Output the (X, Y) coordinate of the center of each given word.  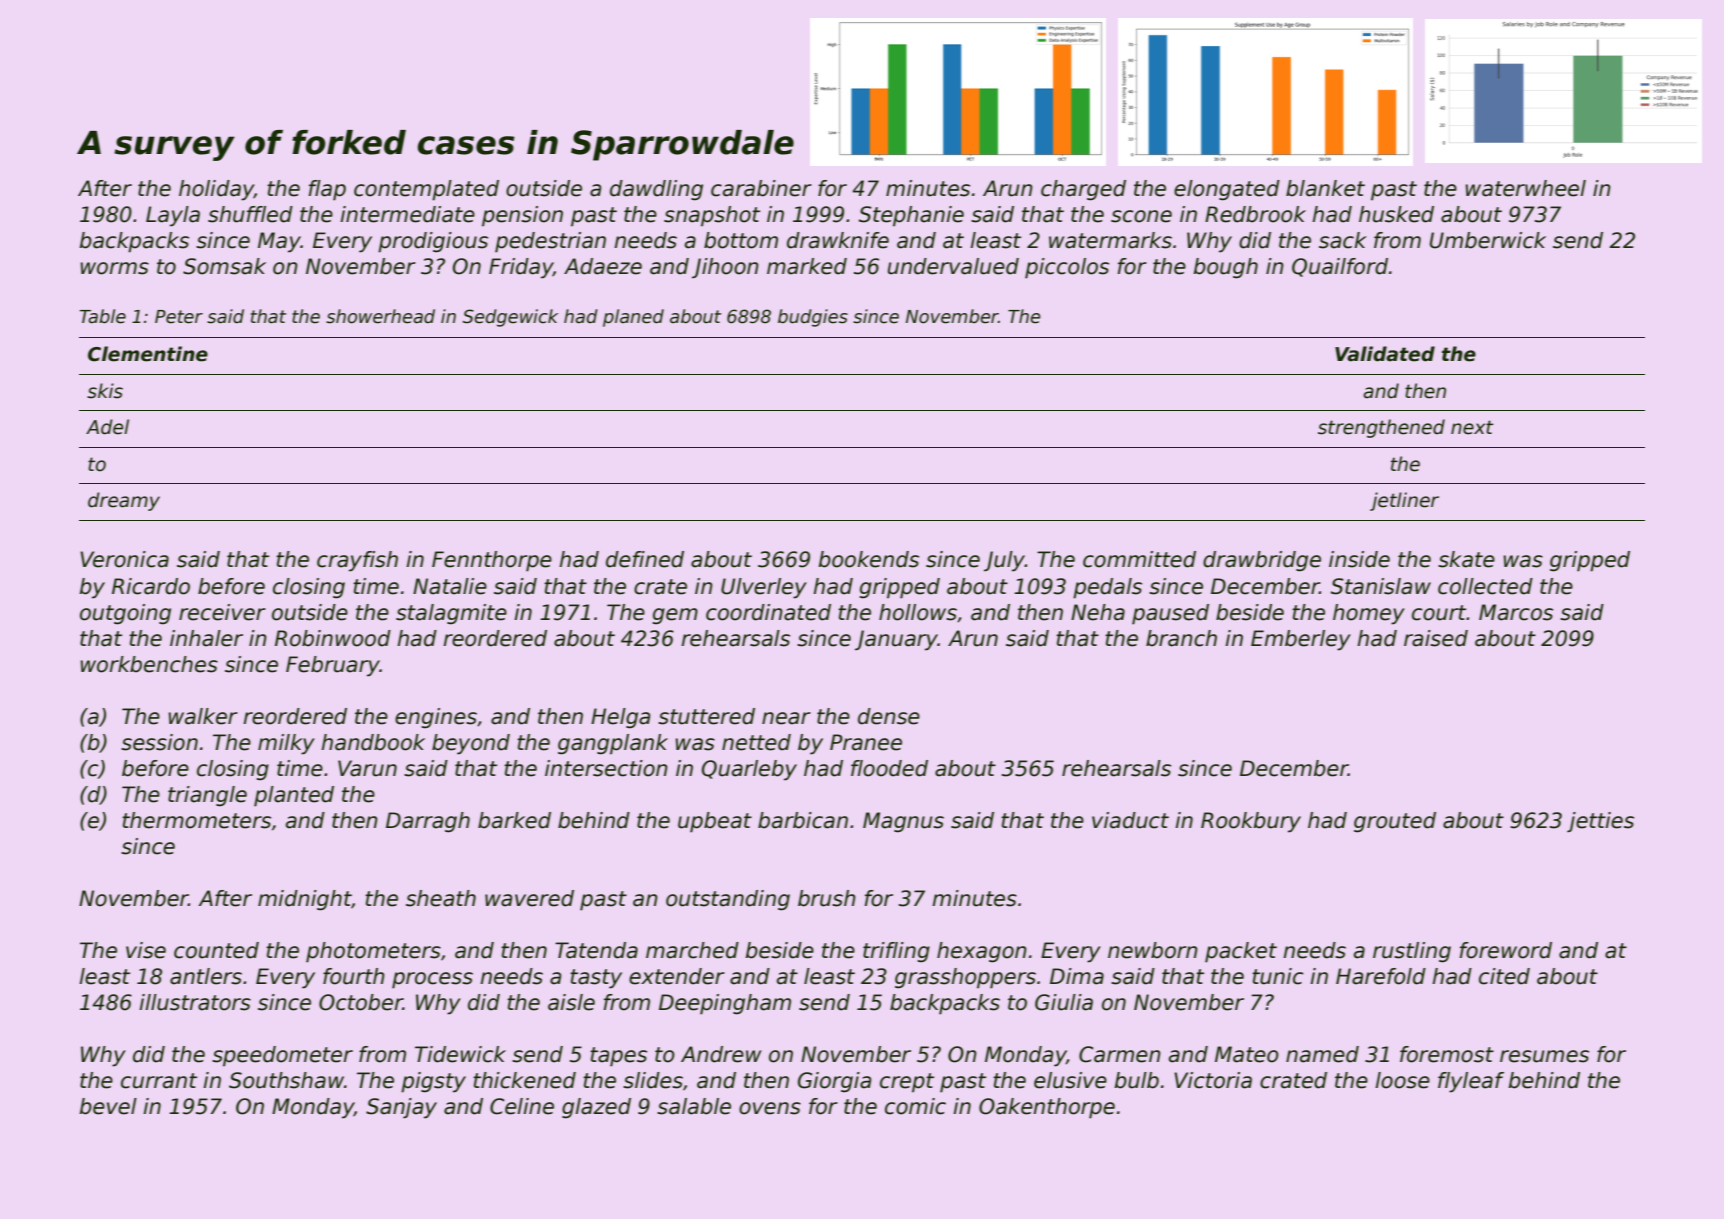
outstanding (728, 900)
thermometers (196, 820)
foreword (1506, 950)
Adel (107, 427)
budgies (813, 318)
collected (1485, 586)
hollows (918, 612)
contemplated (426, 190)
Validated (1385, 354)
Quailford (1340, 267)
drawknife (838, 240)
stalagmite (451, 614)
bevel (108, 1106)
